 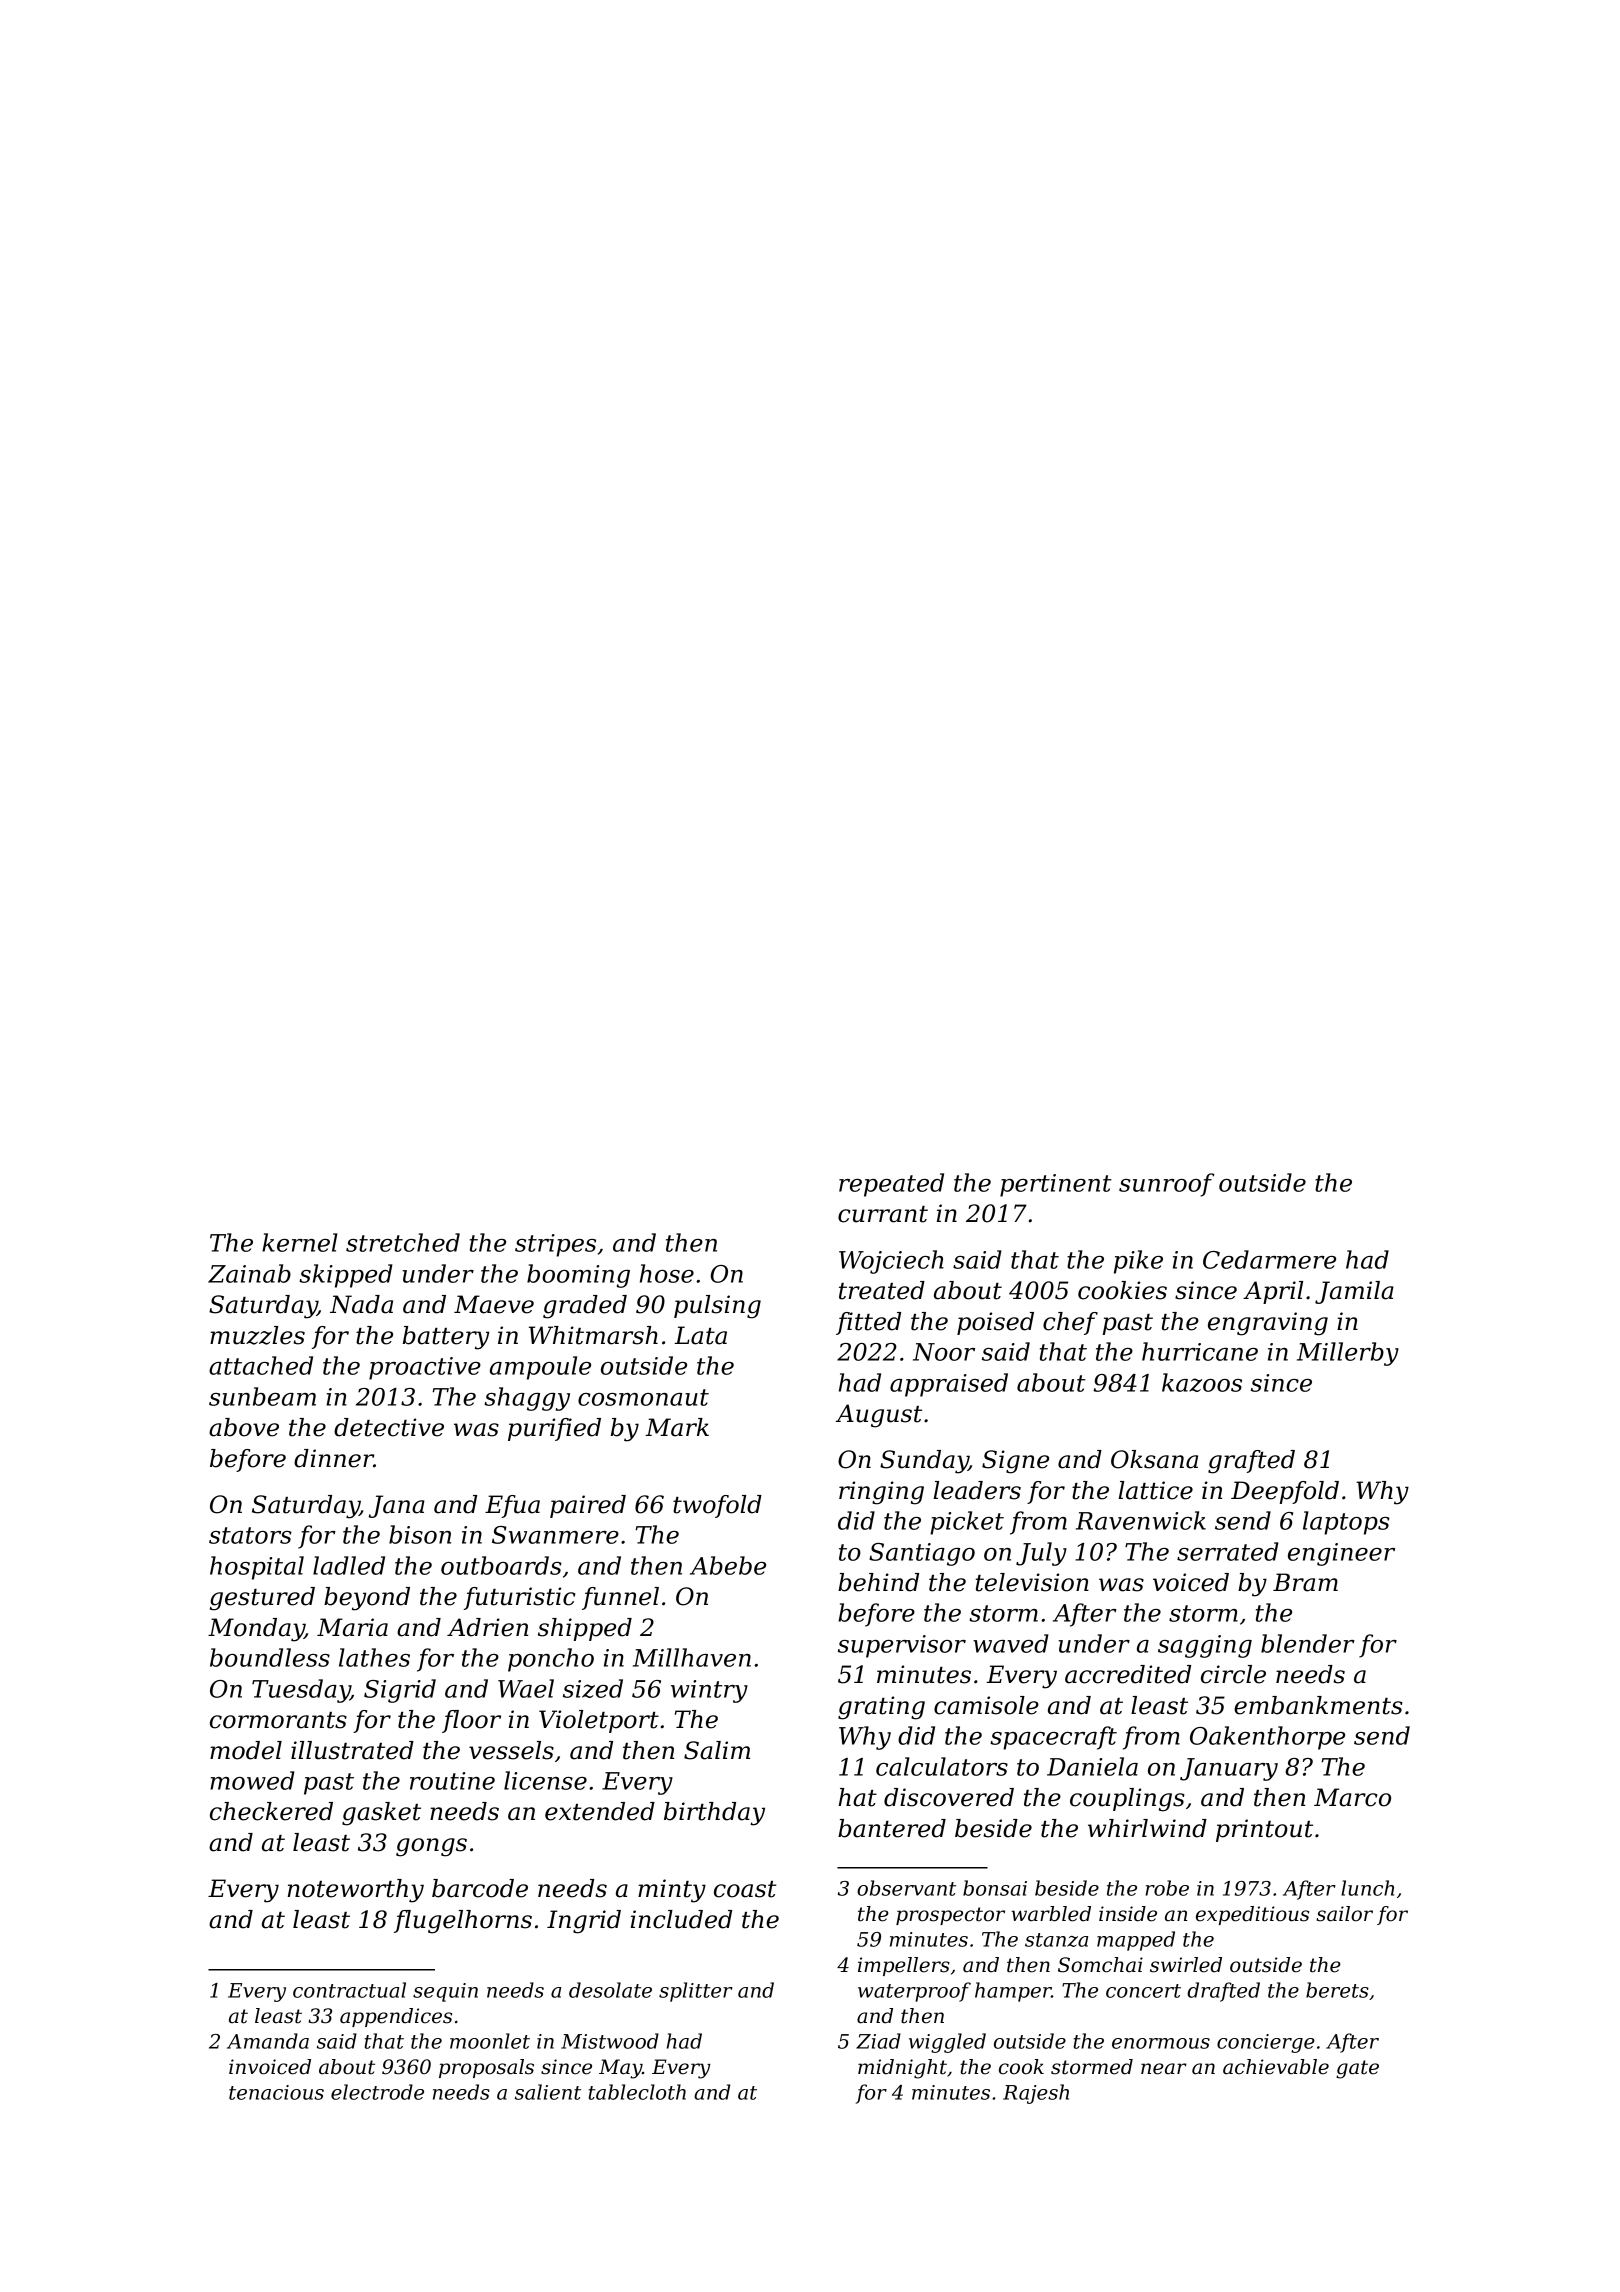 What do you see at coordinates (637, 2092) in the page?
I see `tablecloth` at bounding box center [637, 2092].
